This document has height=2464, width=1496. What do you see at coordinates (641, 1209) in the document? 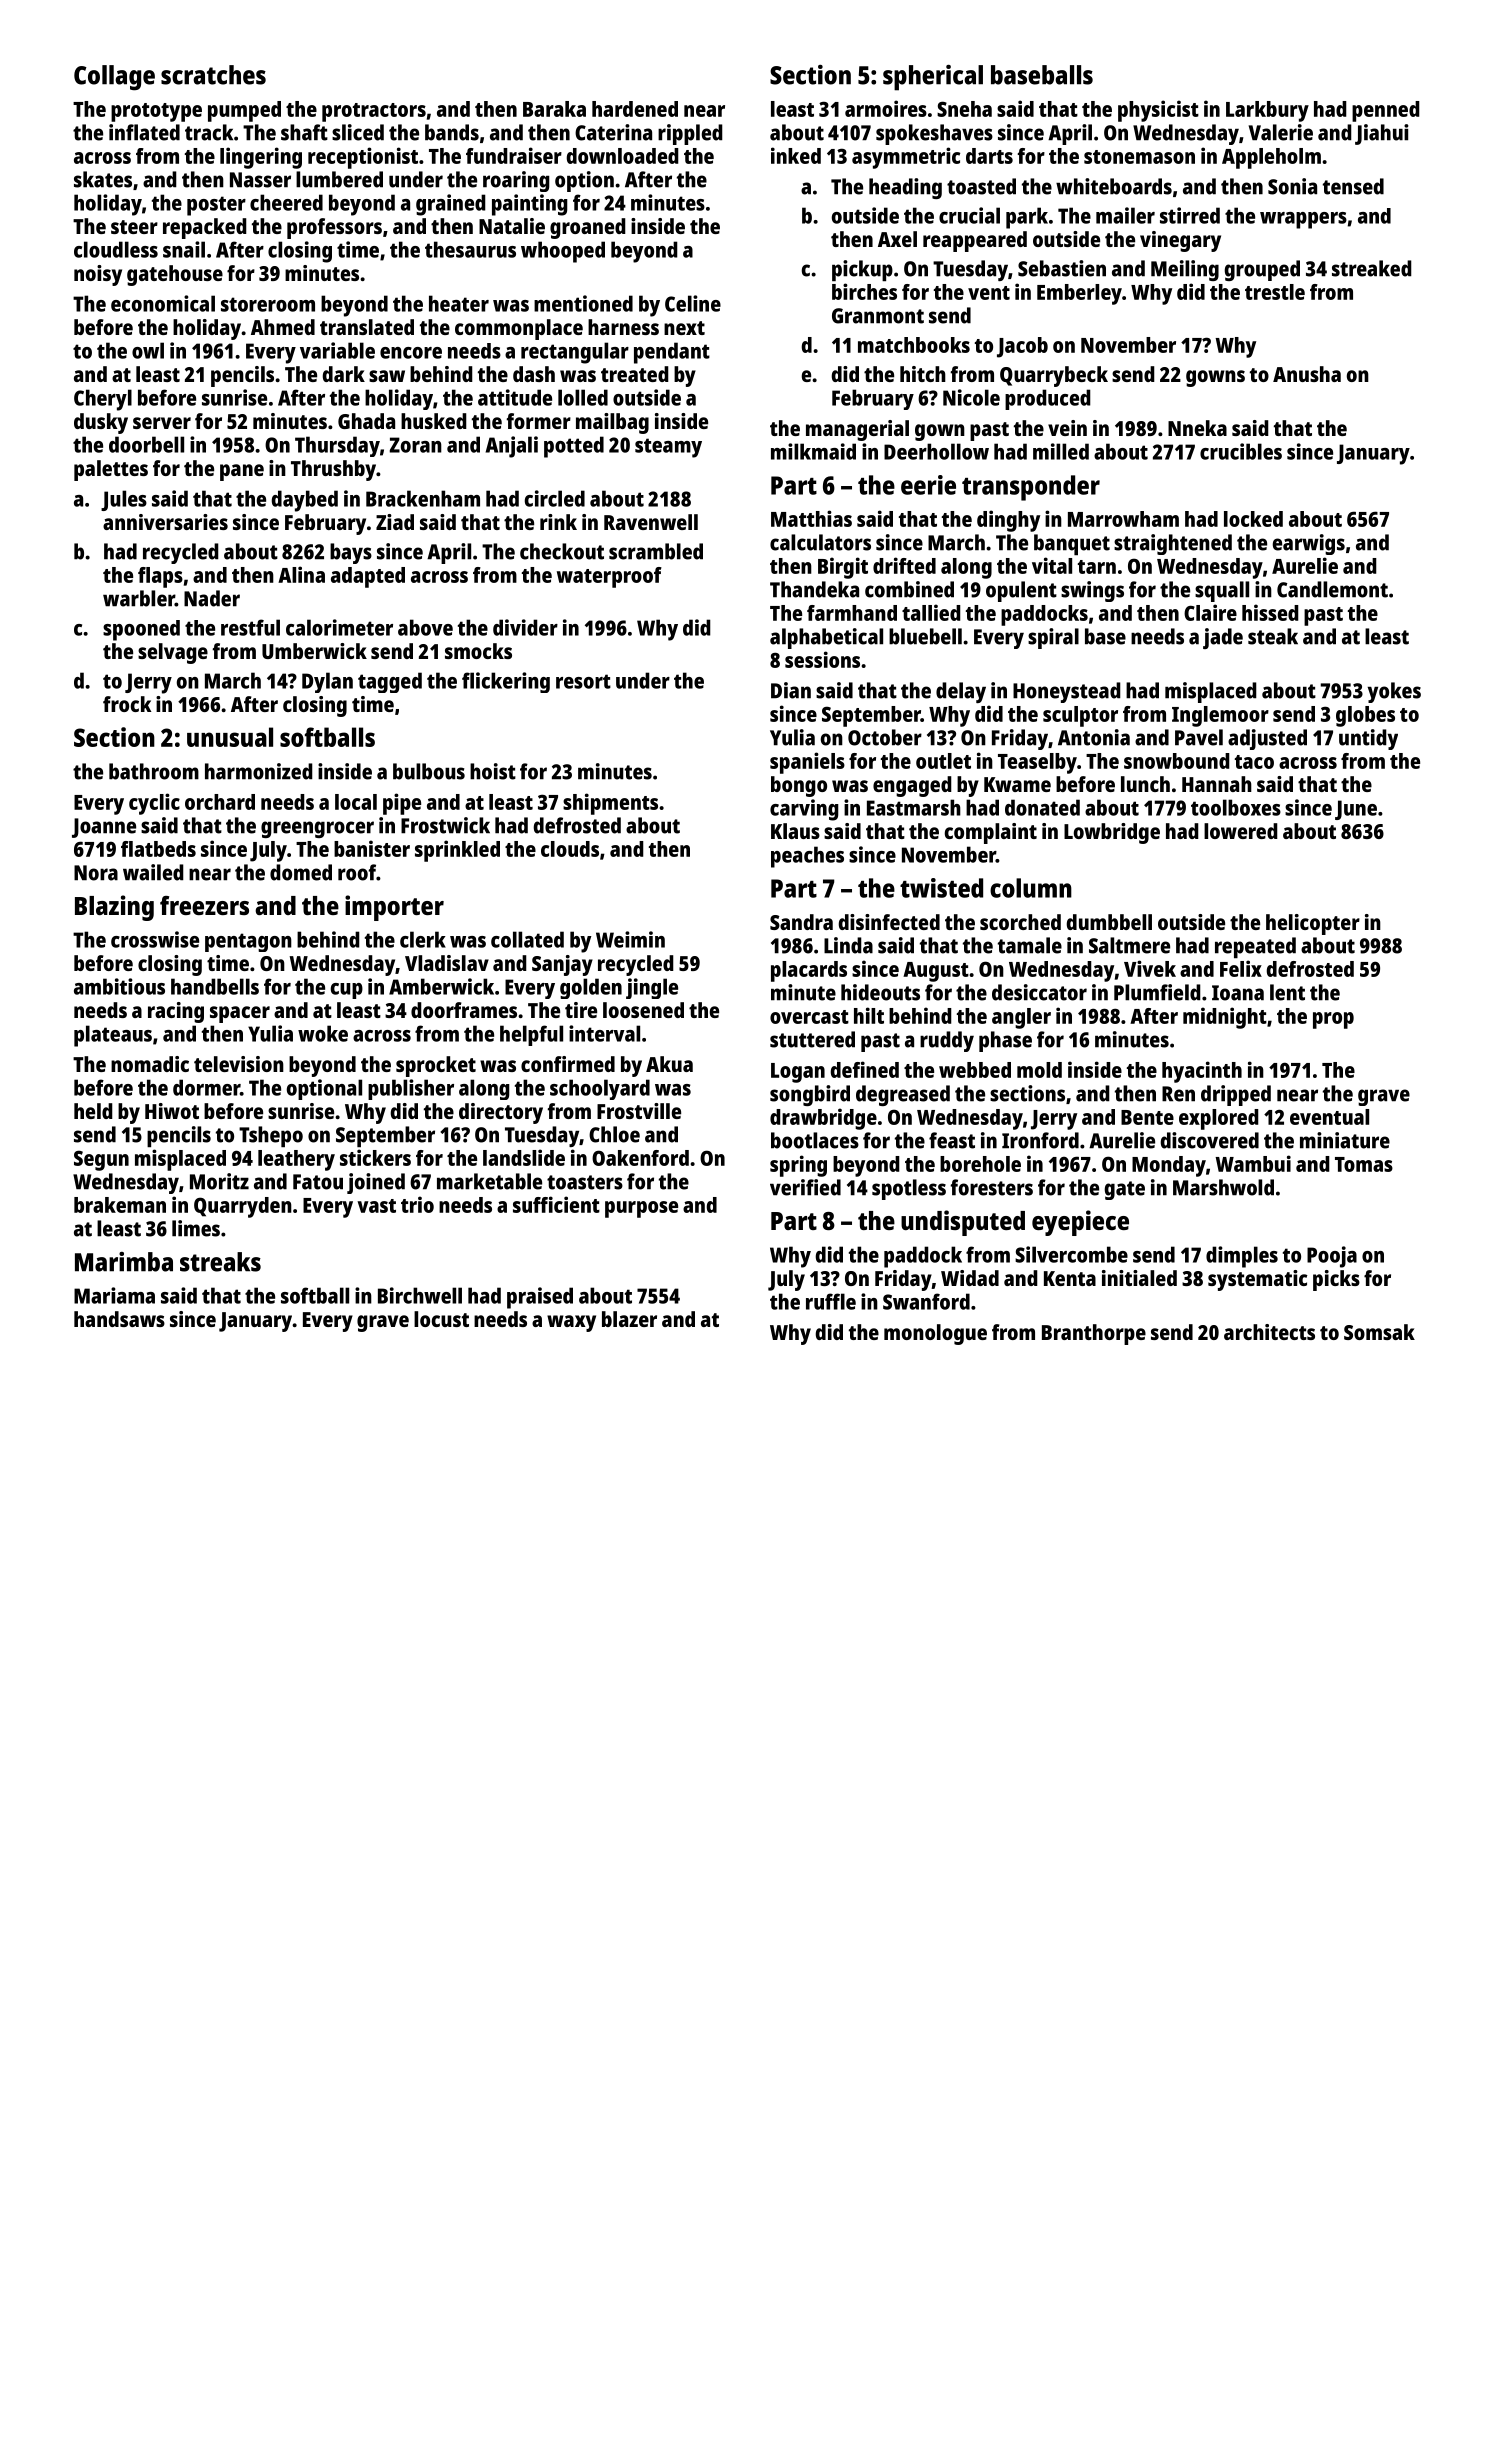
I see `purpose` at bounding box center [641, 1209].
